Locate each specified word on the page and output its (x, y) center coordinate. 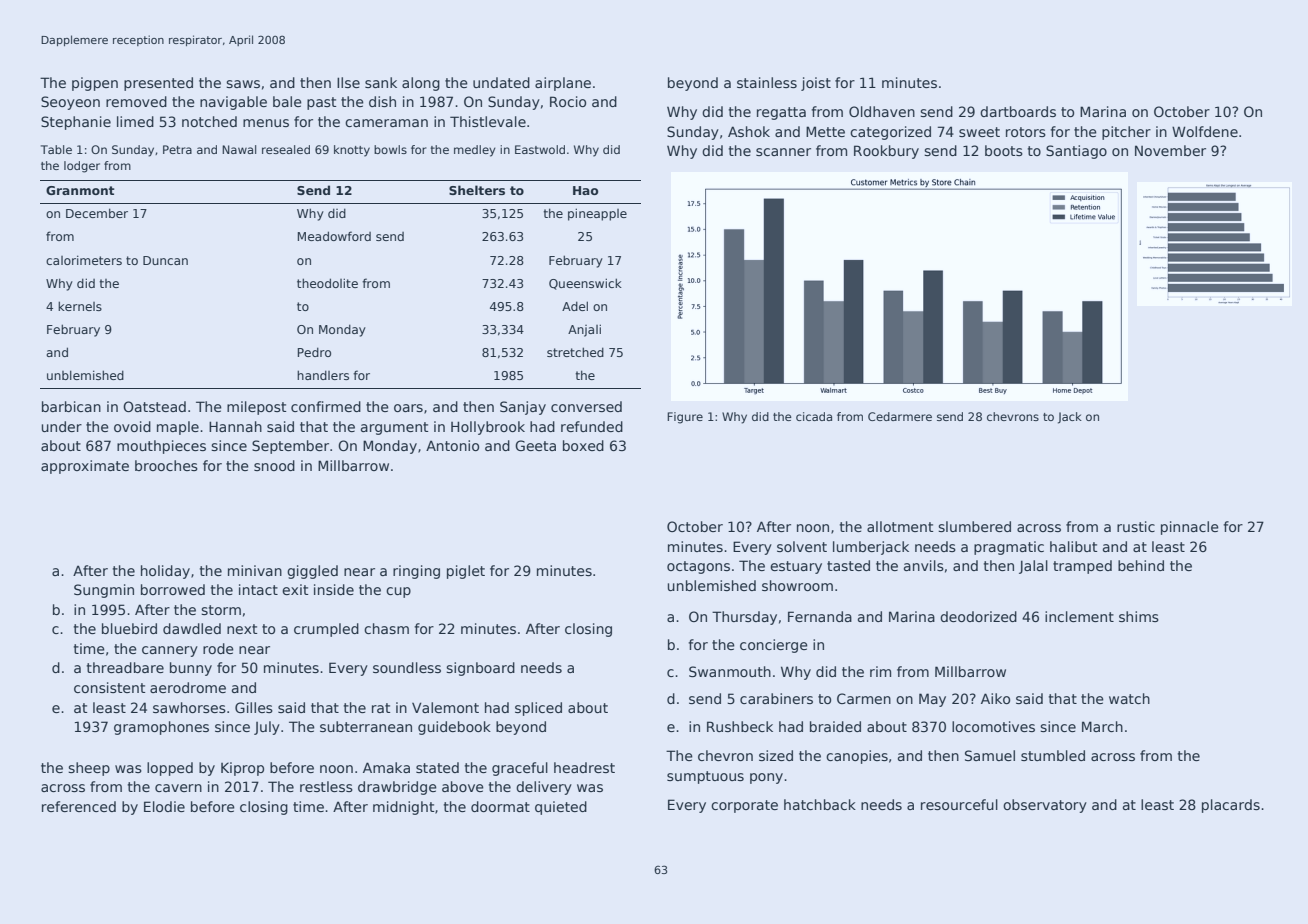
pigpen (95, 84)
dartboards (1018, 111)
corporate (744, 806)
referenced (79, 806)
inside (334, 589)
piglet (466, 572)
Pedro (314, 352)
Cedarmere (900, 416)
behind (1141, 565)
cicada (814, 416)
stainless (767, 82)
